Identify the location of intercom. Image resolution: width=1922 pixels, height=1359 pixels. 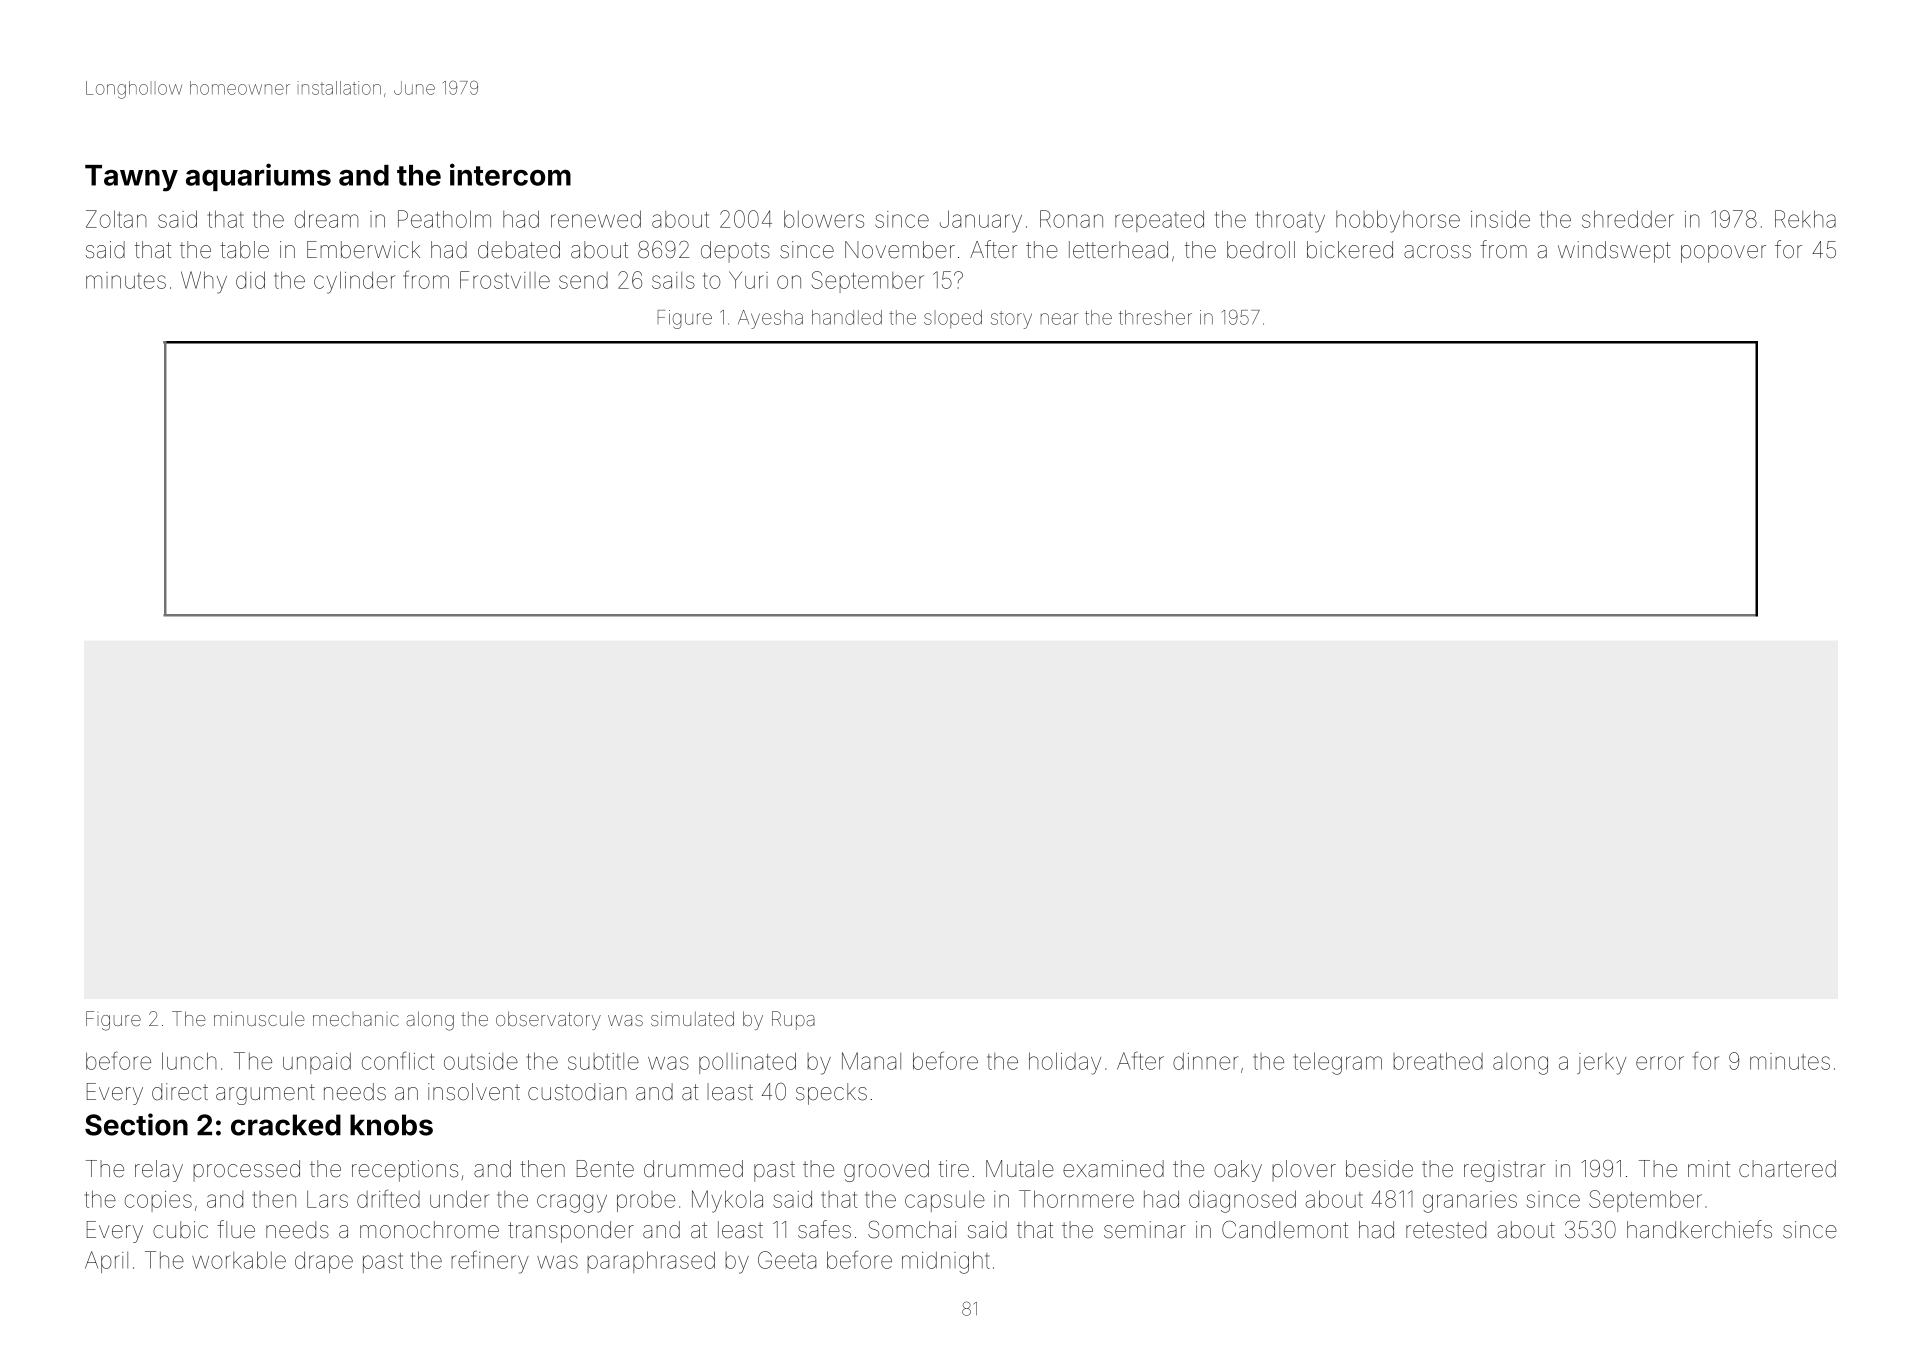
(510, 174).
